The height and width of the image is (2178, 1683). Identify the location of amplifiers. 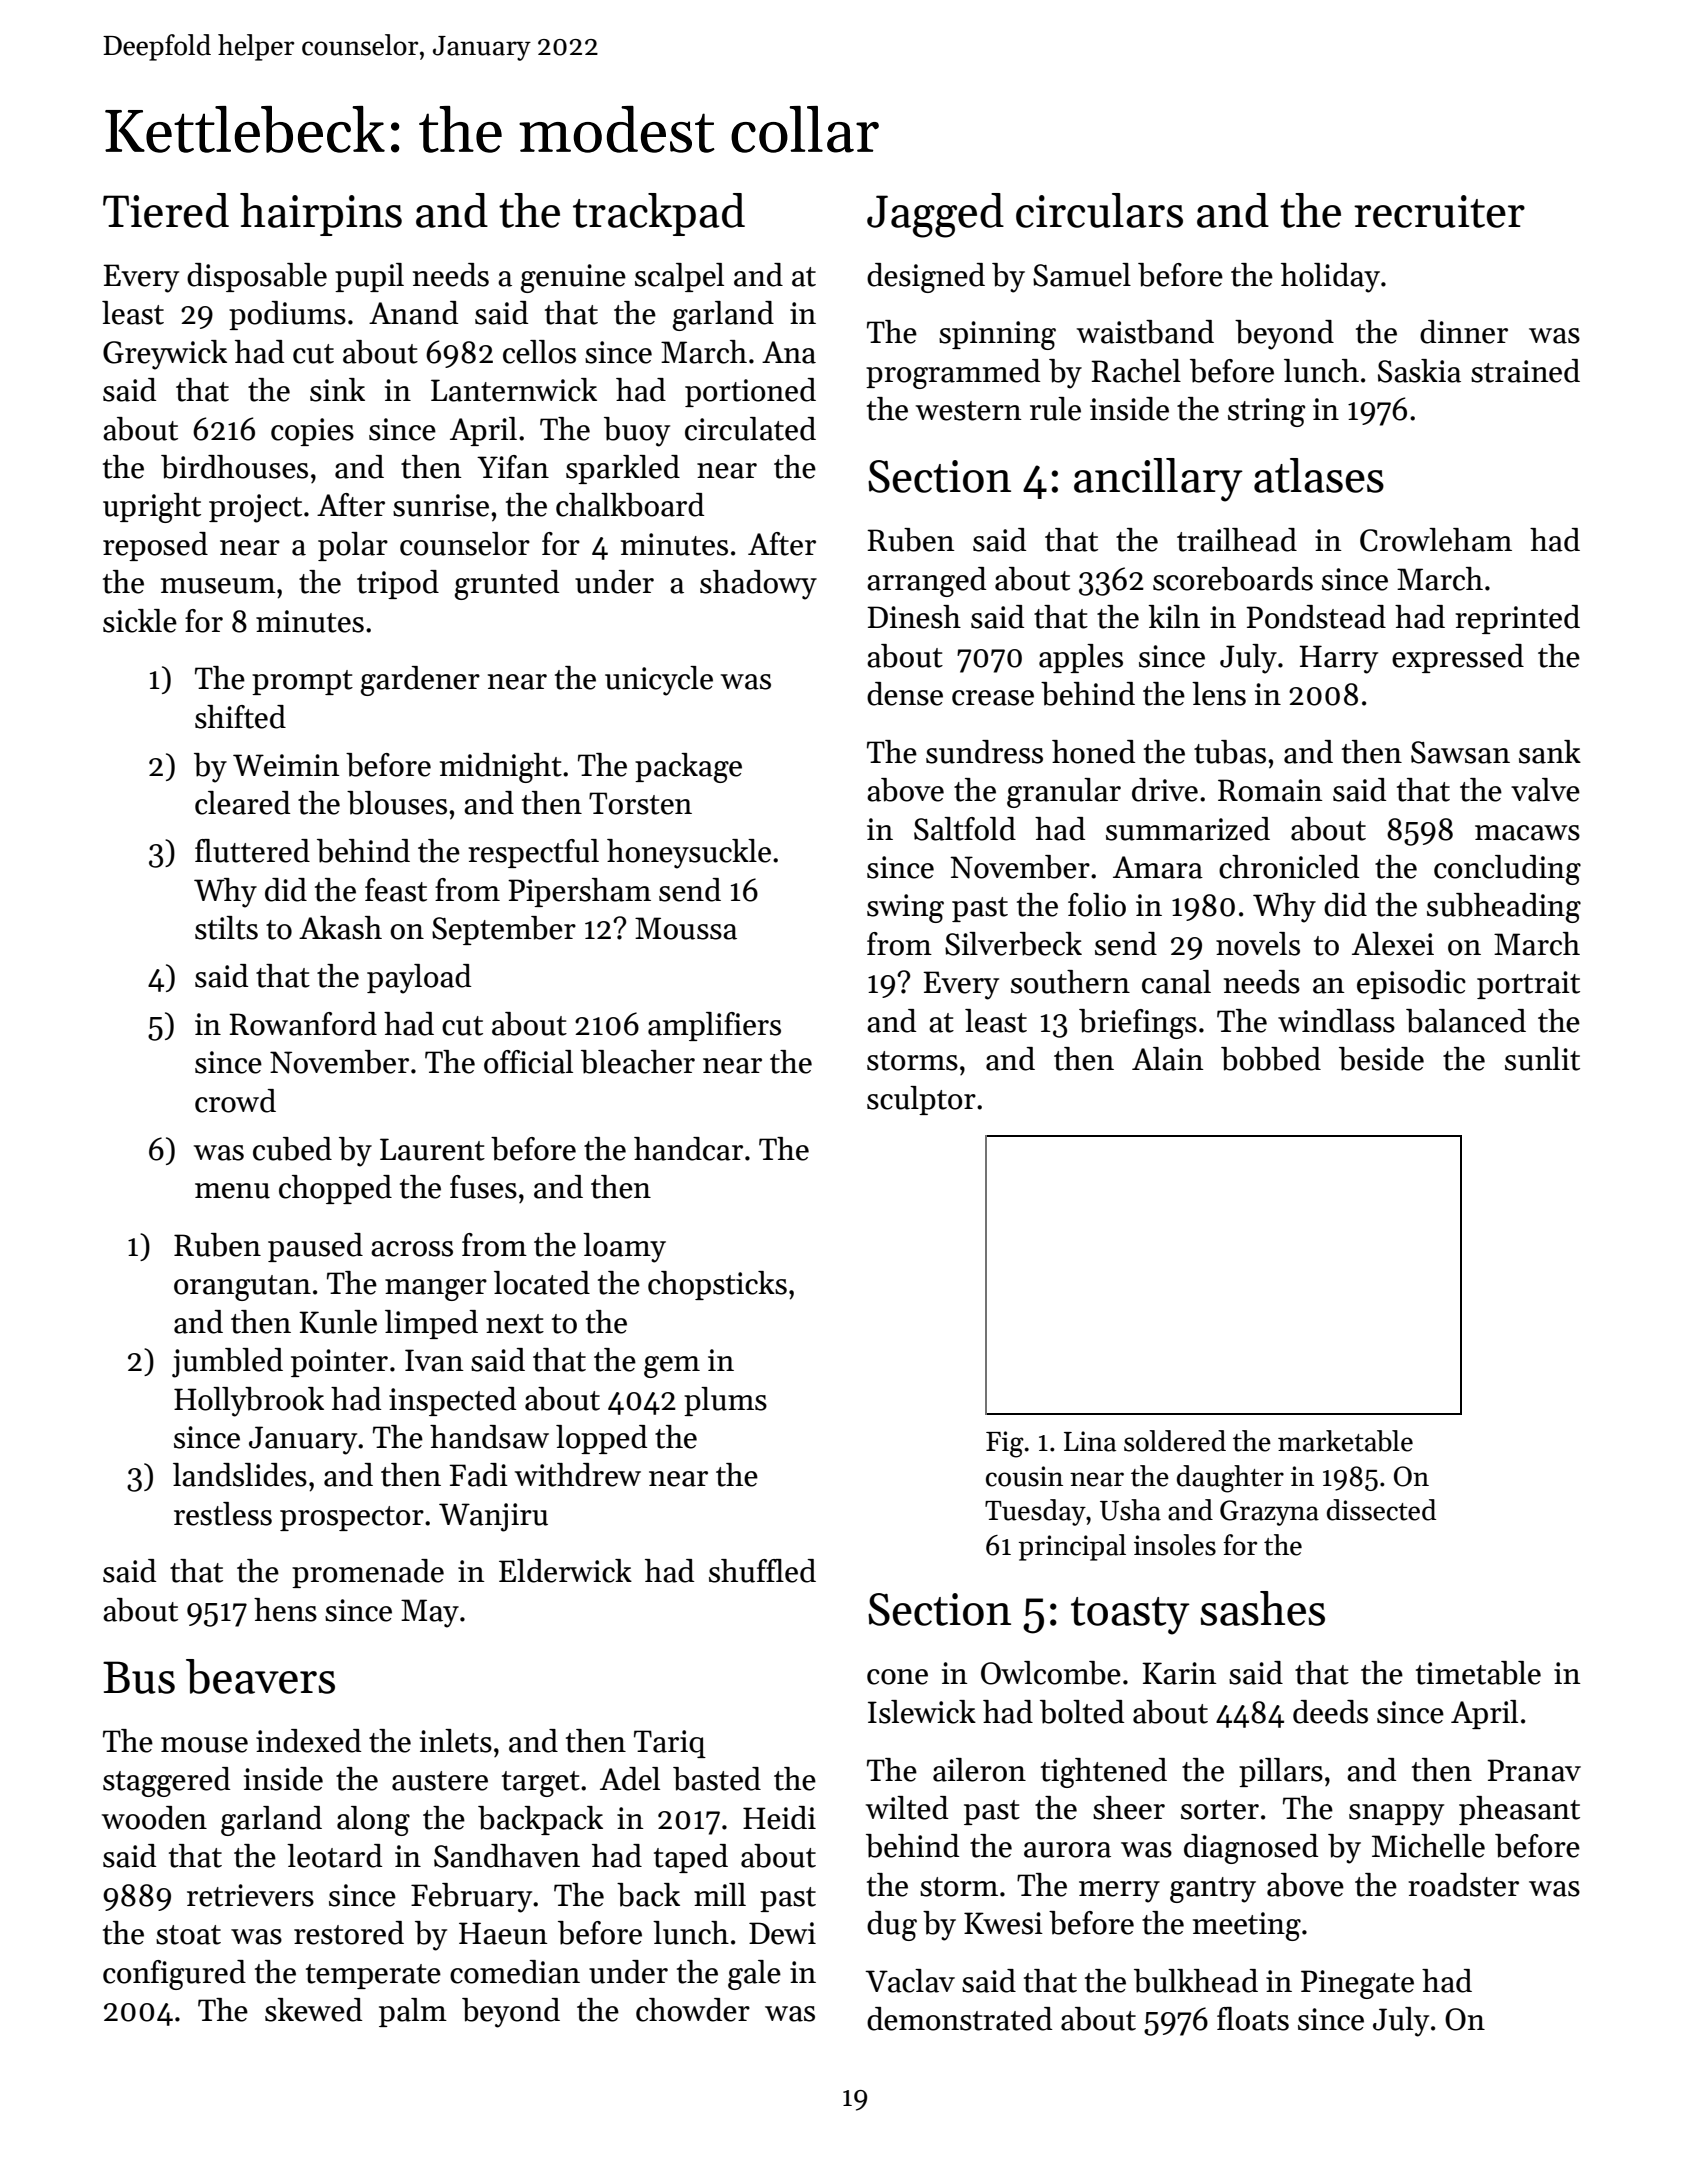
(714, 1026).
